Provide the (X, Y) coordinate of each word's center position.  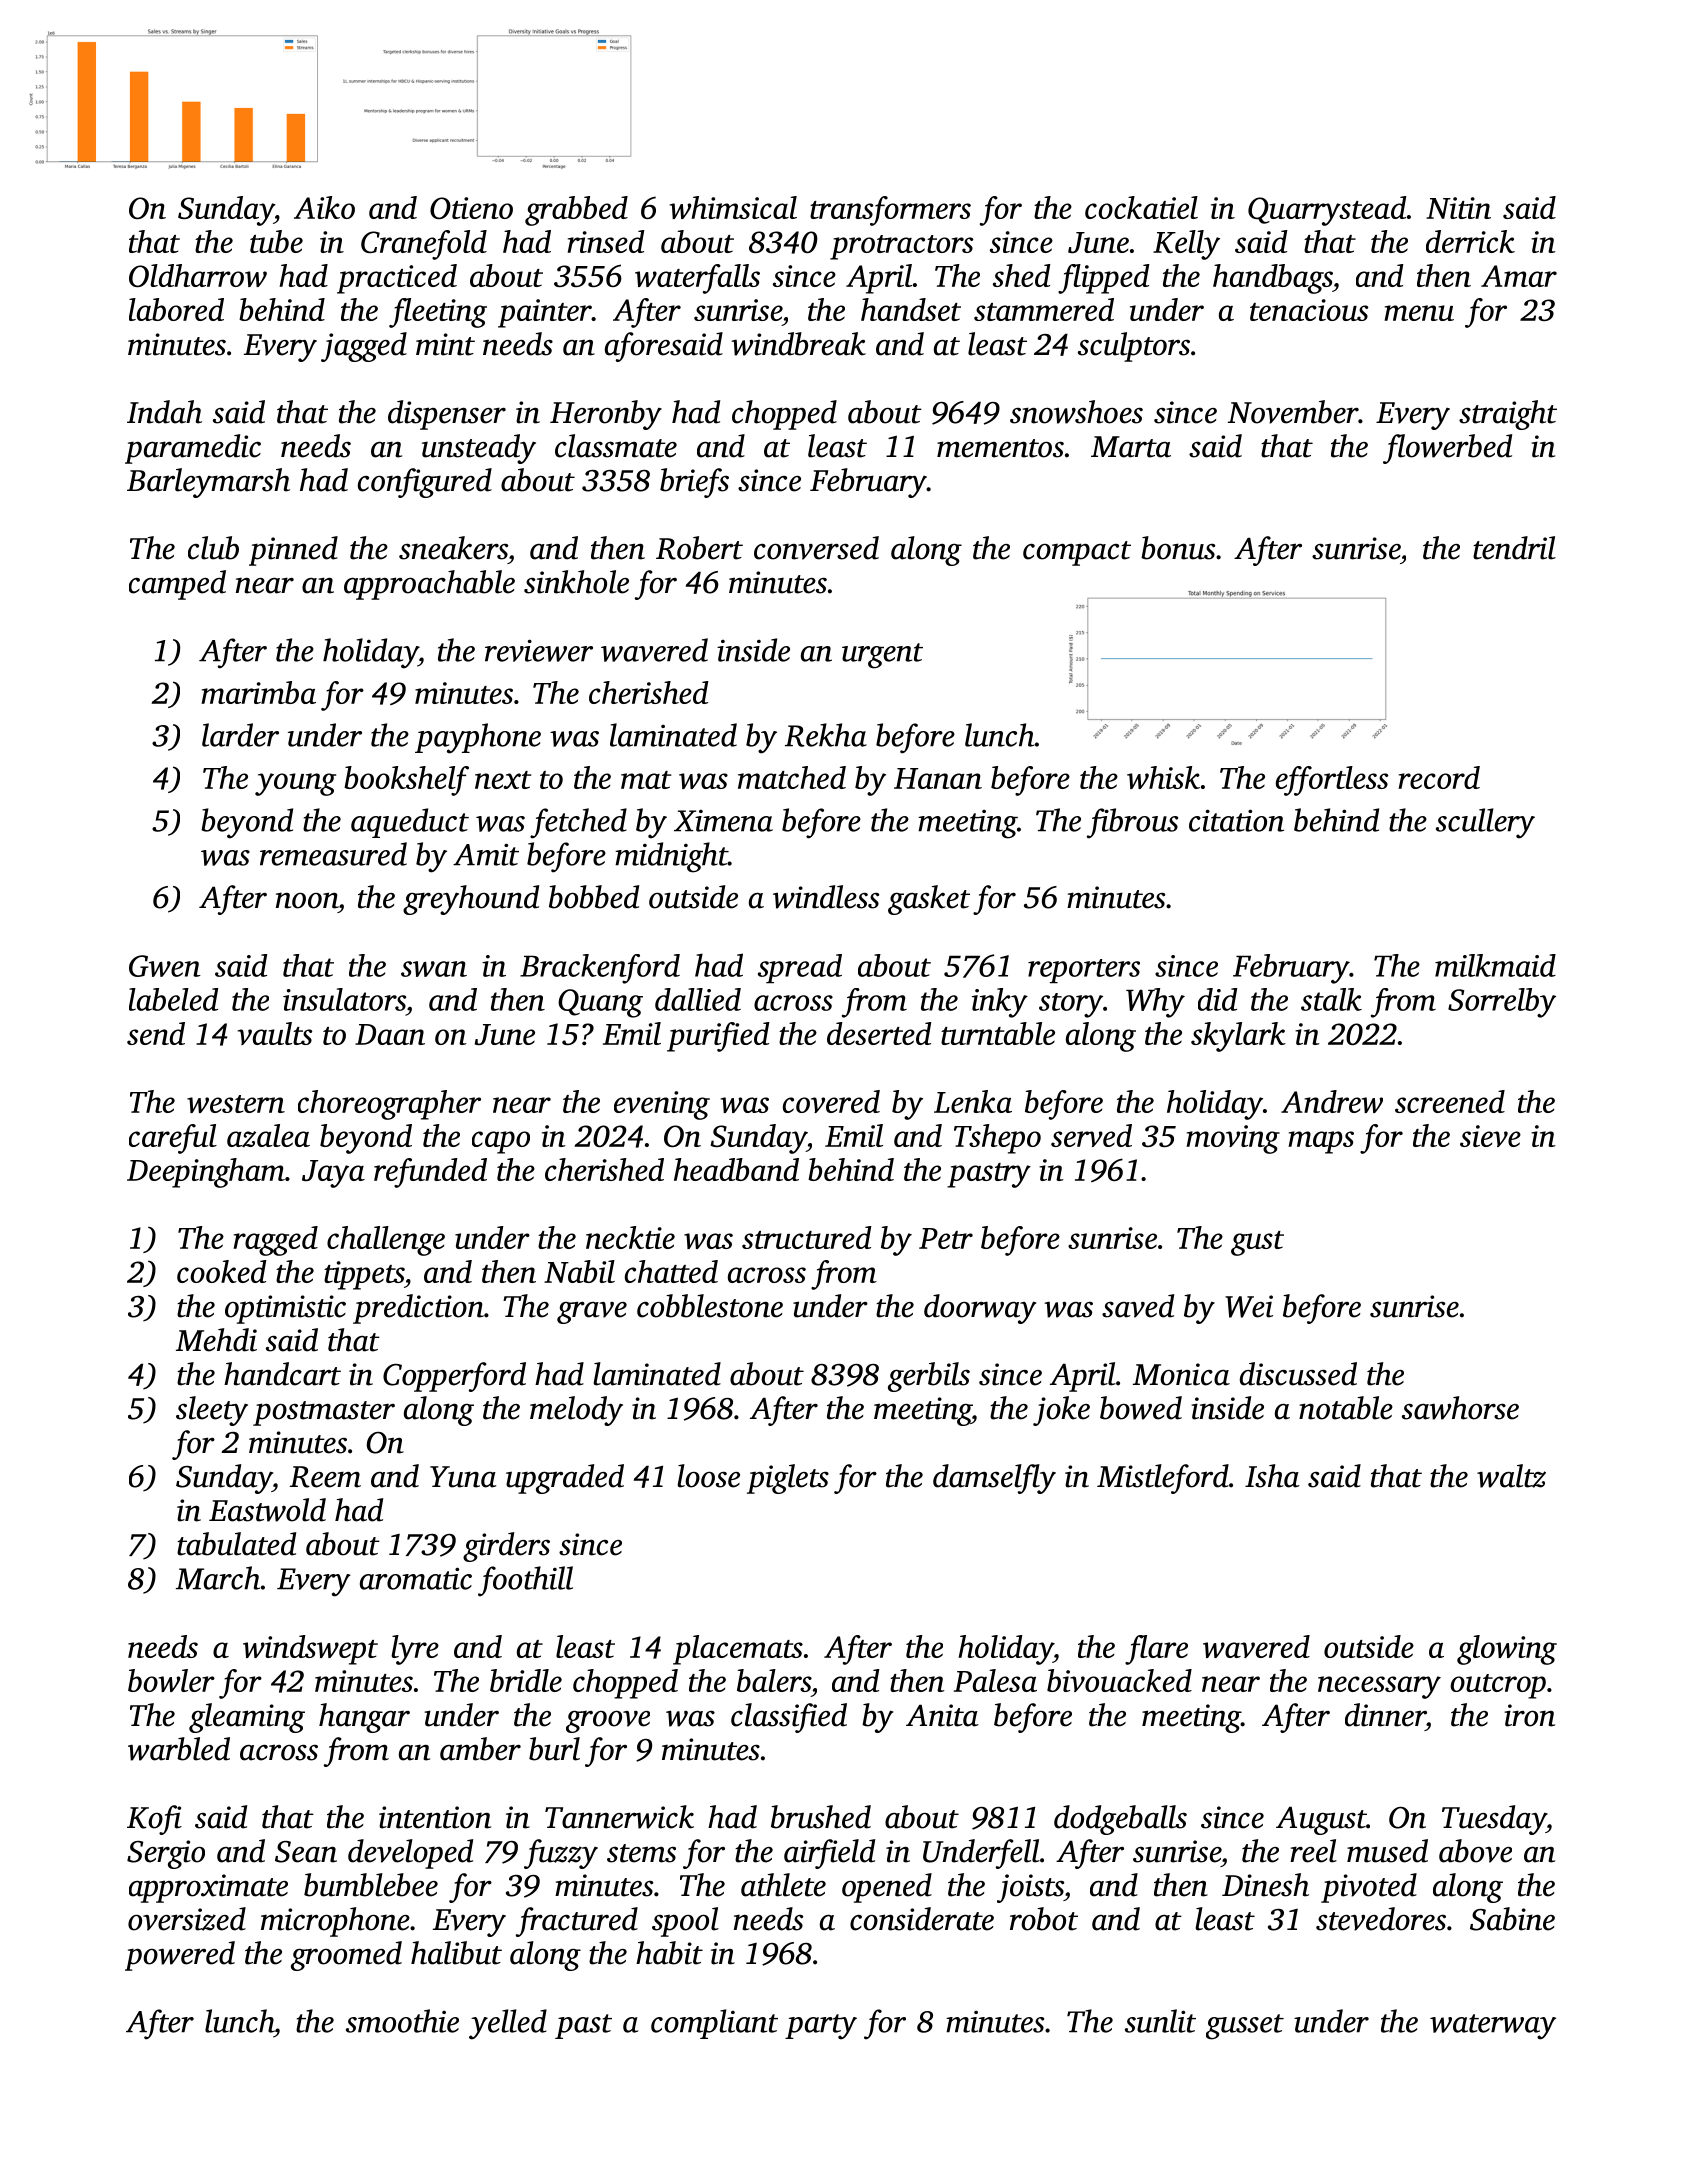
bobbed (594, 897)
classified (789, 1718)
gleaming (247, 1718)
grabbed (576, 211)
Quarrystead (1327, 211)
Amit (486, 854)
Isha (1272, 1476)
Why (1155, 1003)
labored (176, 309)
